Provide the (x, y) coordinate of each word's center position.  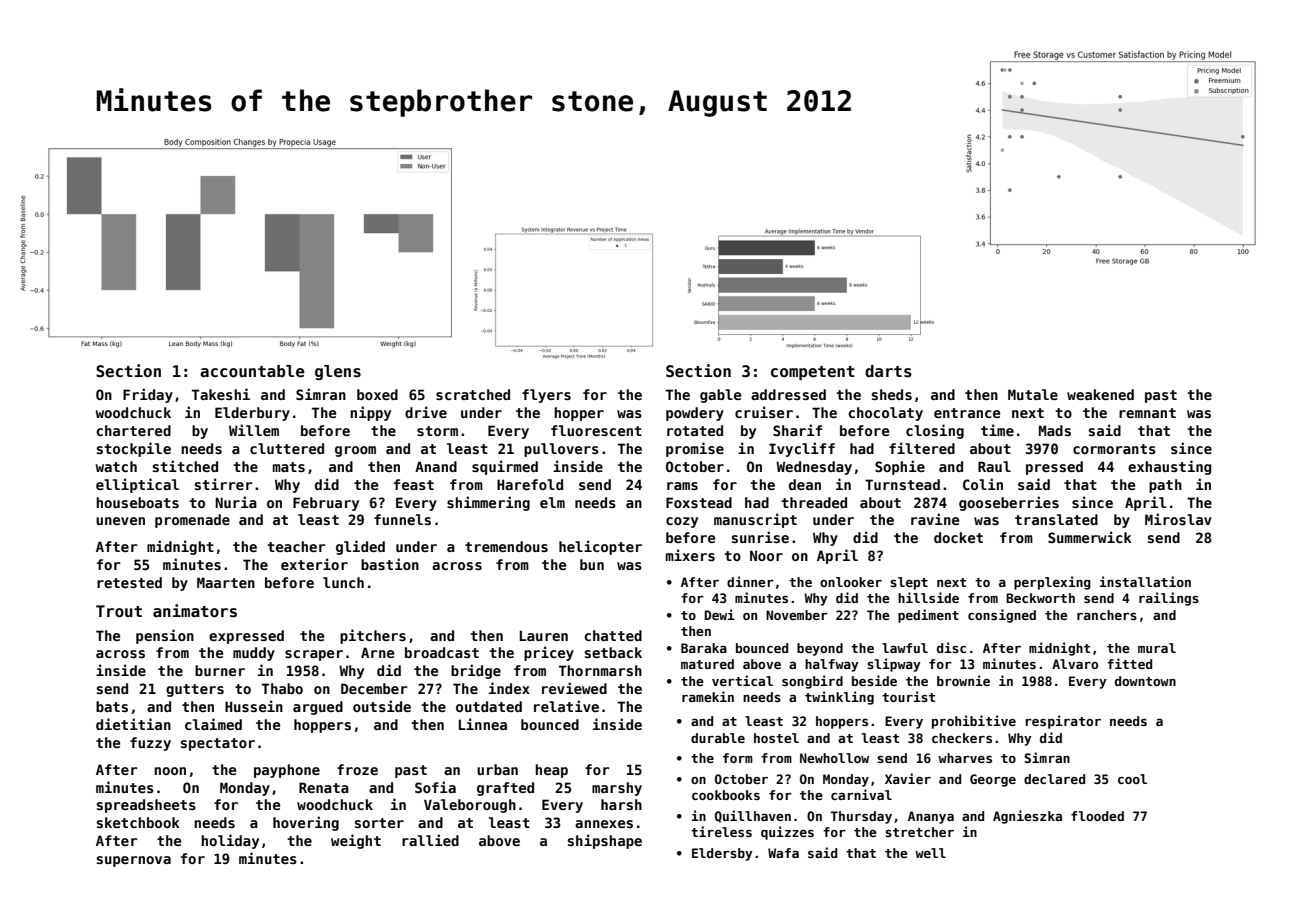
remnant (1147, 413)
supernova (134, 861)
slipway (894, 665)
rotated (695, 430)
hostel (776, 738)
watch (116, 466)
